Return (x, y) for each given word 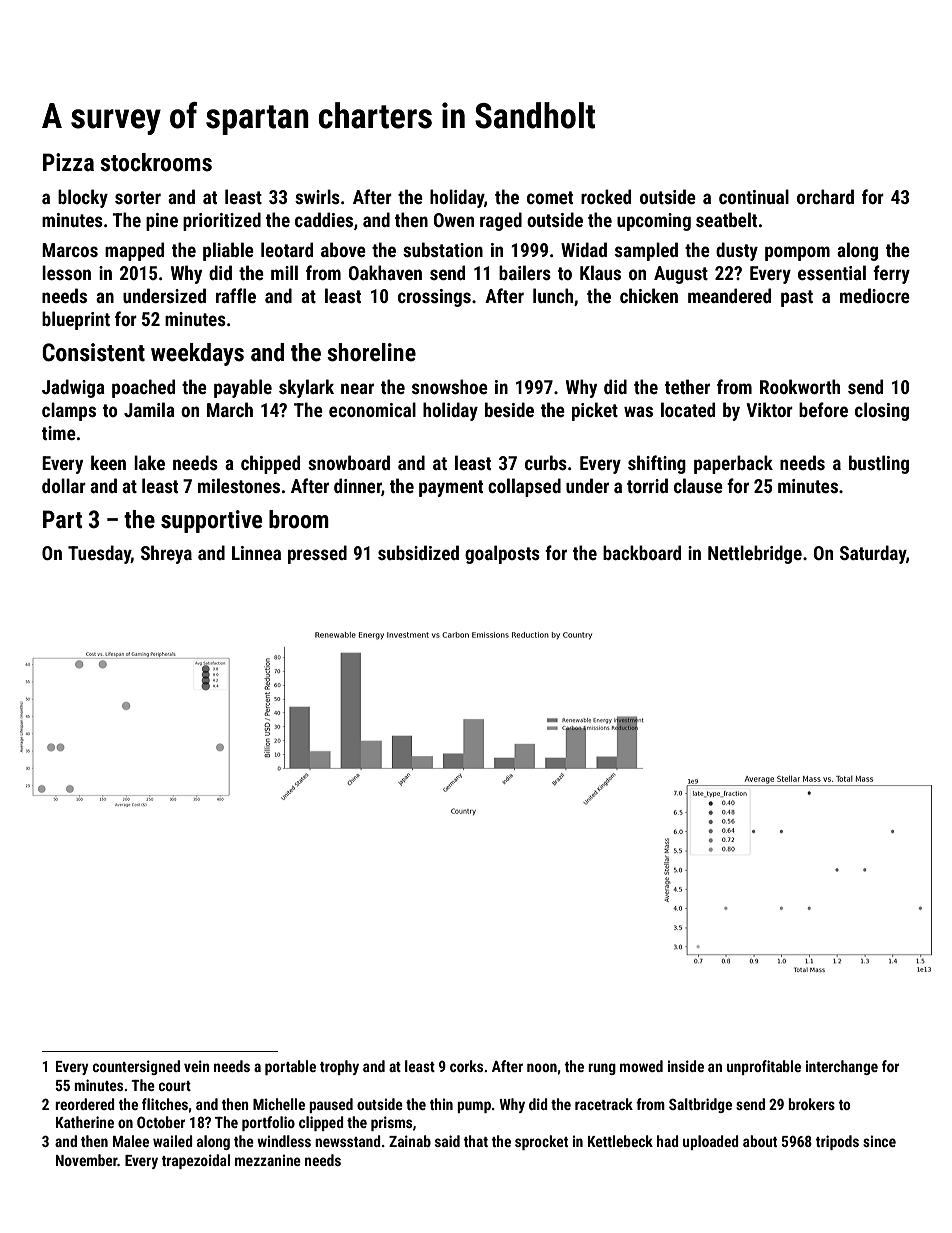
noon (542, 1067)
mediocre (875, 295)
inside (686, 1066)
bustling (879, 464)
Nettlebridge (755, 554)
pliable (228, 251)
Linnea (256, 553)
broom (299, 519)
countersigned (136, 1067)
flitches (165, 1104)
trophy (339, 1067)
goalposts (502, 554)
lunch (553, 295)
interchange (842, 1067)
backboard (642, 552)
